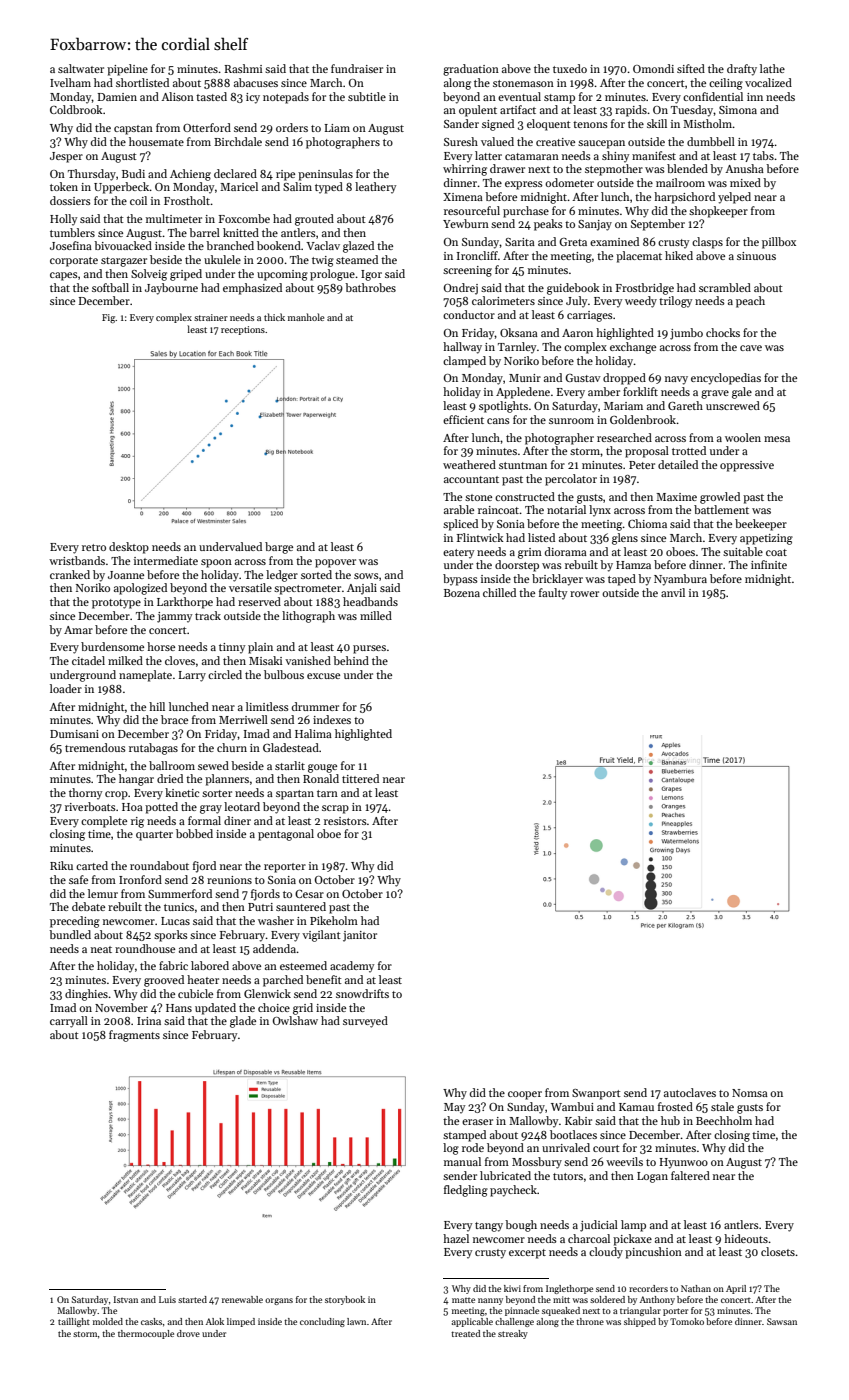  What do you see at coordinates (463, 419) in the page?
I see `efficient` at bounding box center [463, 419].
